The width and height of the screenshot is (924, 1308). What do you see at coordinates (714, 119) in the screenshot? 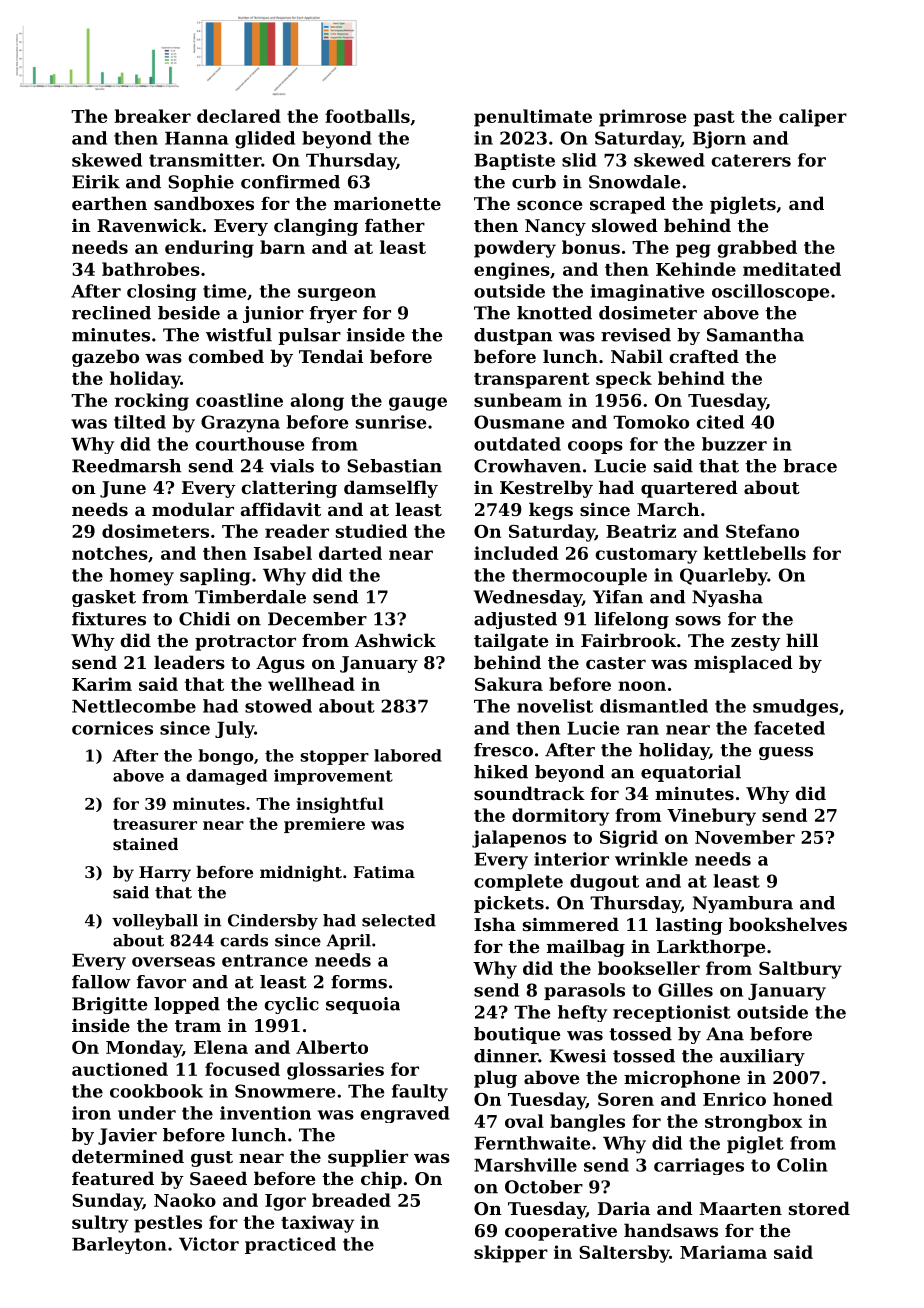
I see `past` at bounding box center [714, 119].
